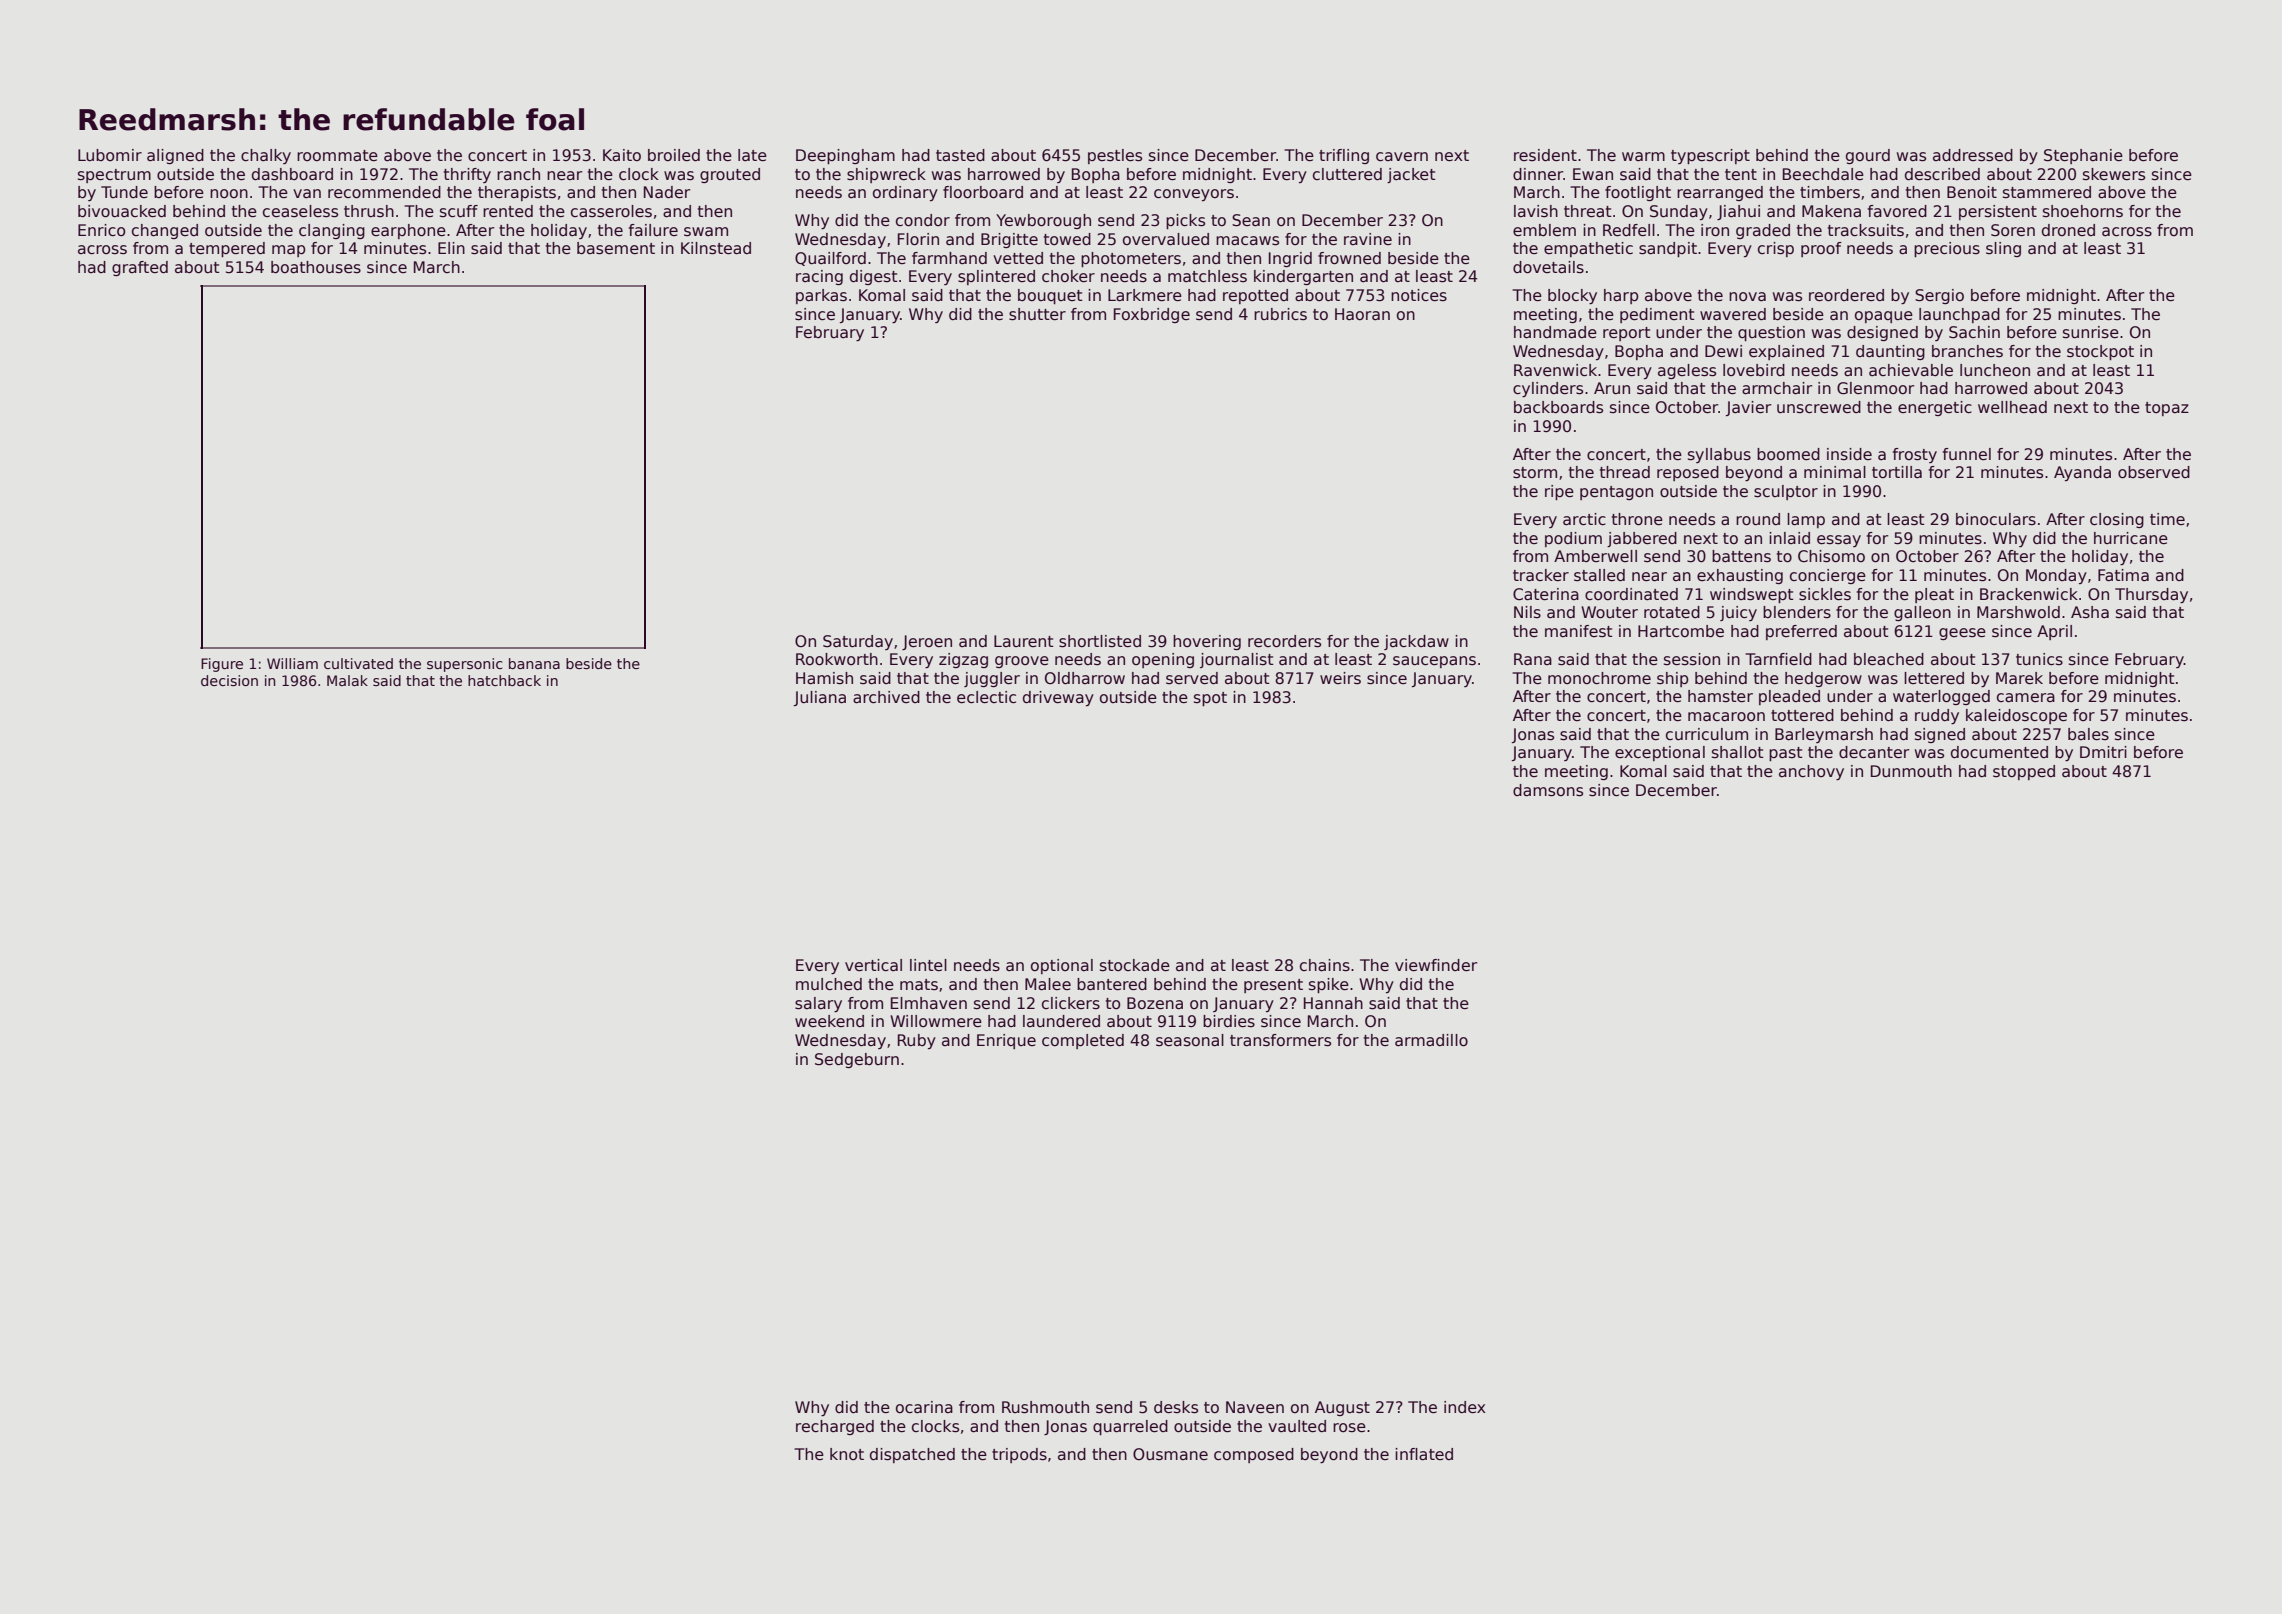 The width and height of the document is (2282, 1614). I want to click on parkas, so click(821, 296).
